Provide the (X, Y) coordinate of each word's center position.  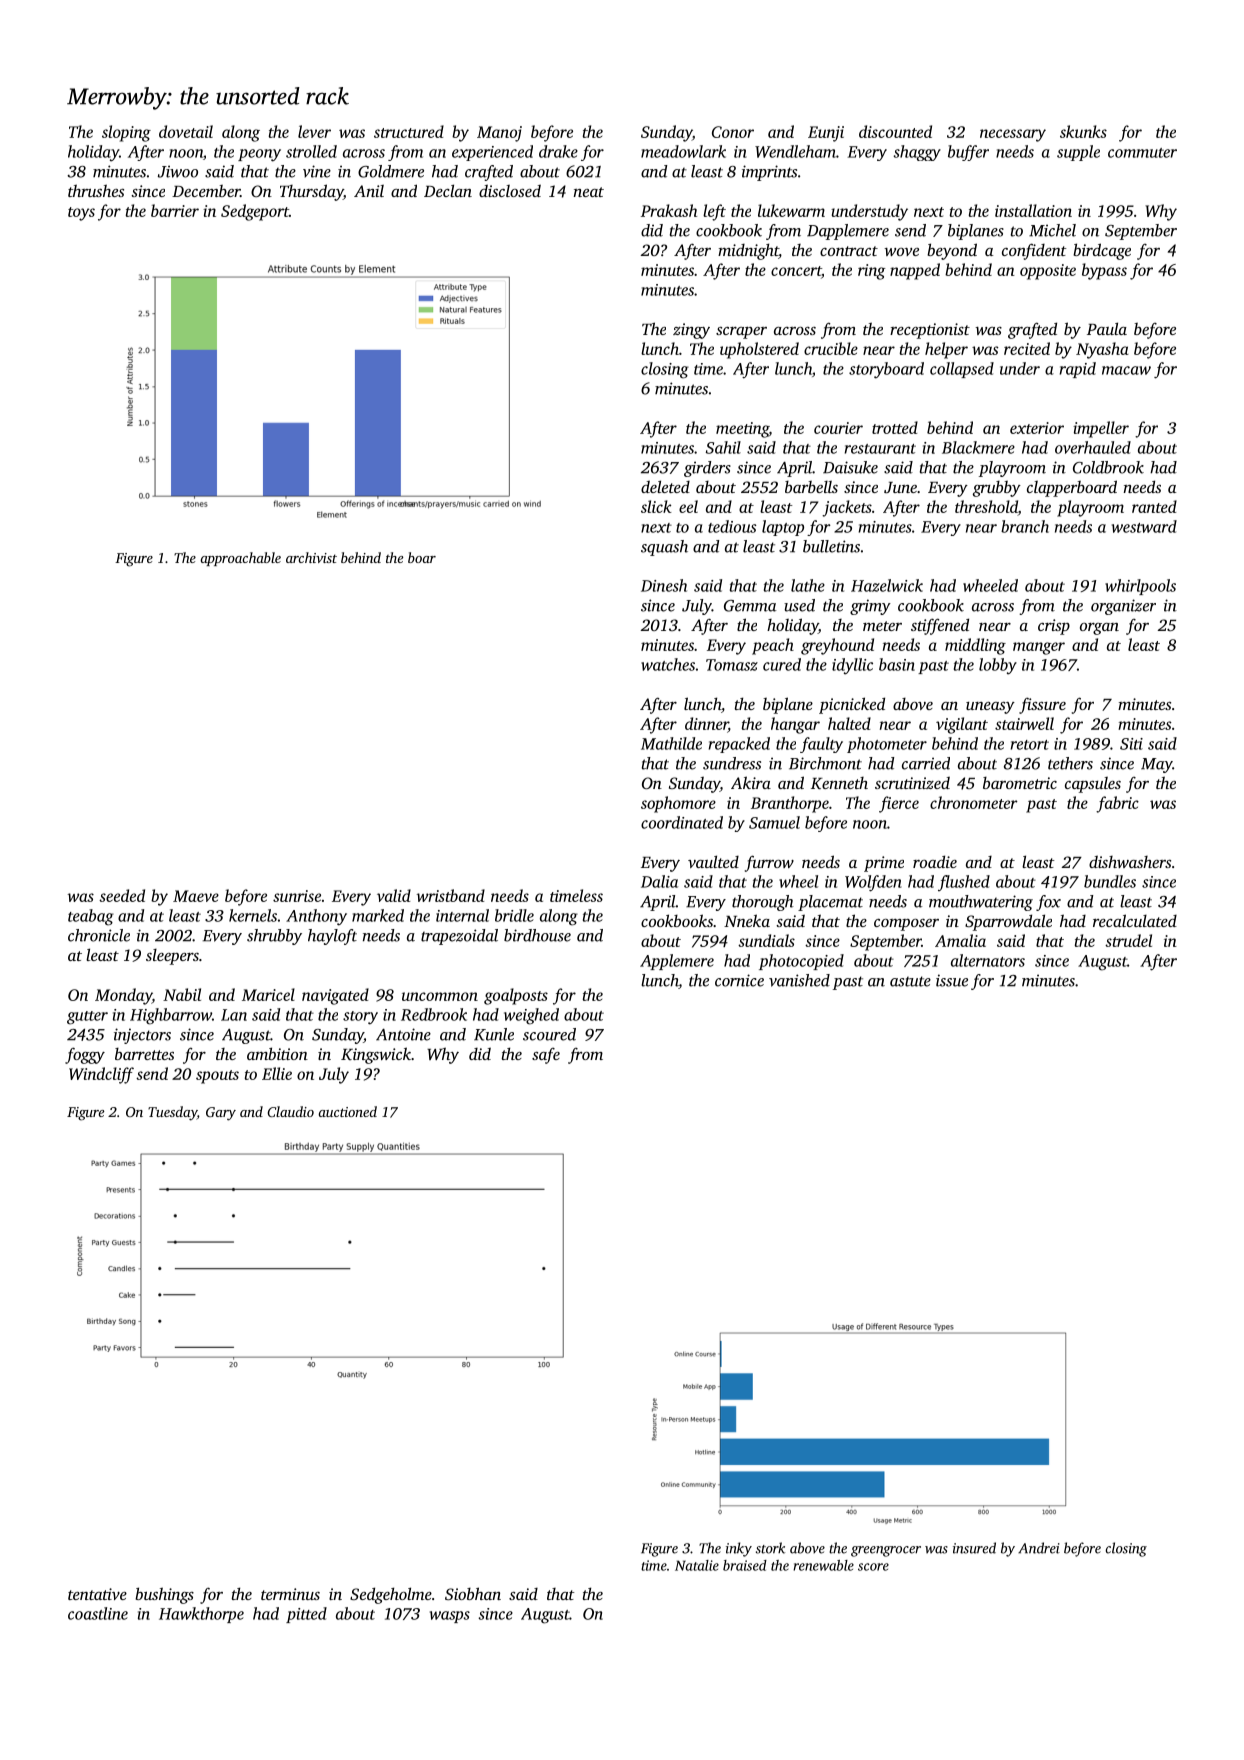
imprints (769, 173)
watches (668, 664)
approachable (240, 559)
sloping (126, 133)
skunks (1083, 131)
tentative (97, 1594)
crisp (1054, 627)
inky (739, 1549)
